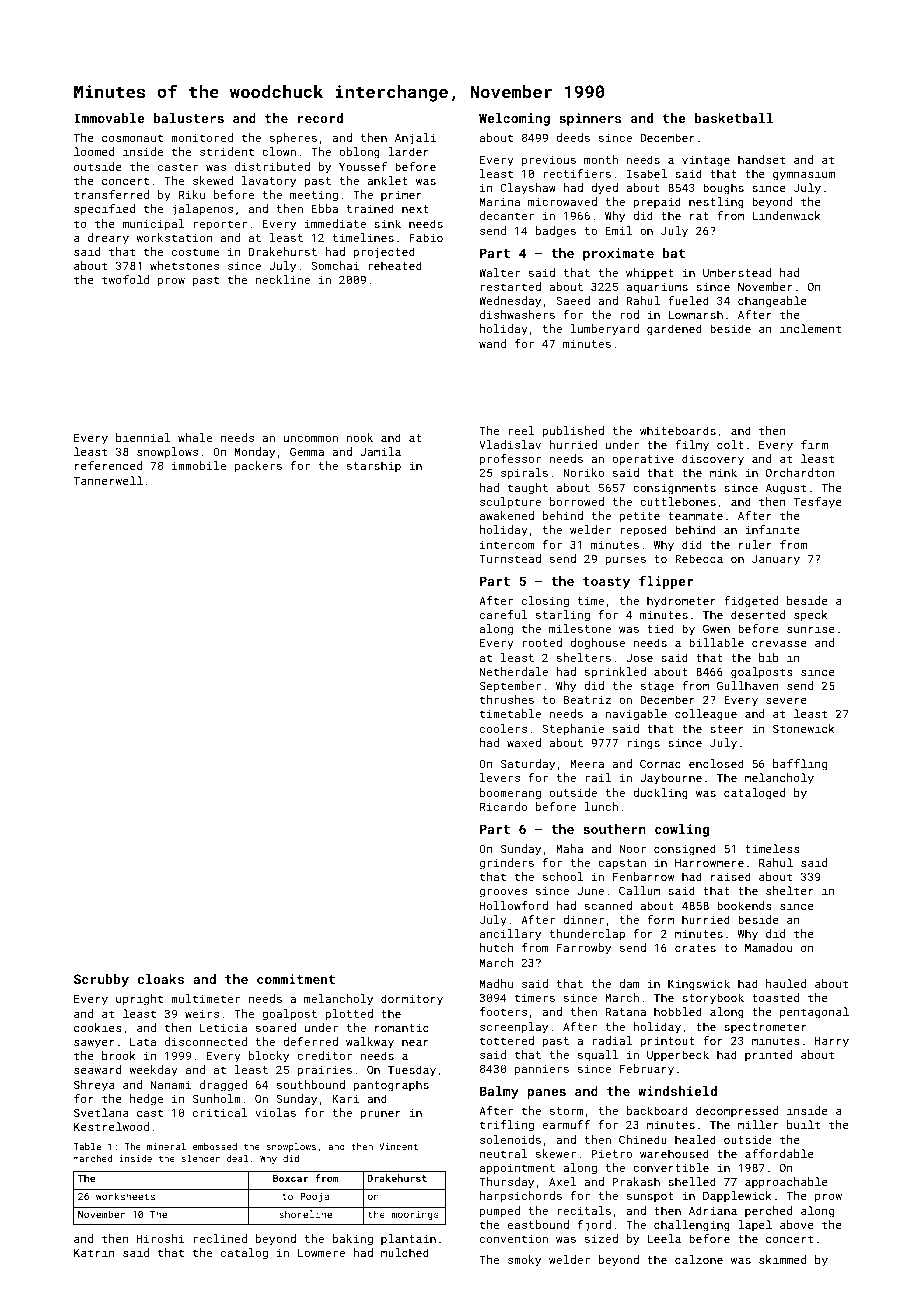  What do you see at coordinates (500, 777) in the screenshot?
I see `levers` at bounding box center [500, 777].
